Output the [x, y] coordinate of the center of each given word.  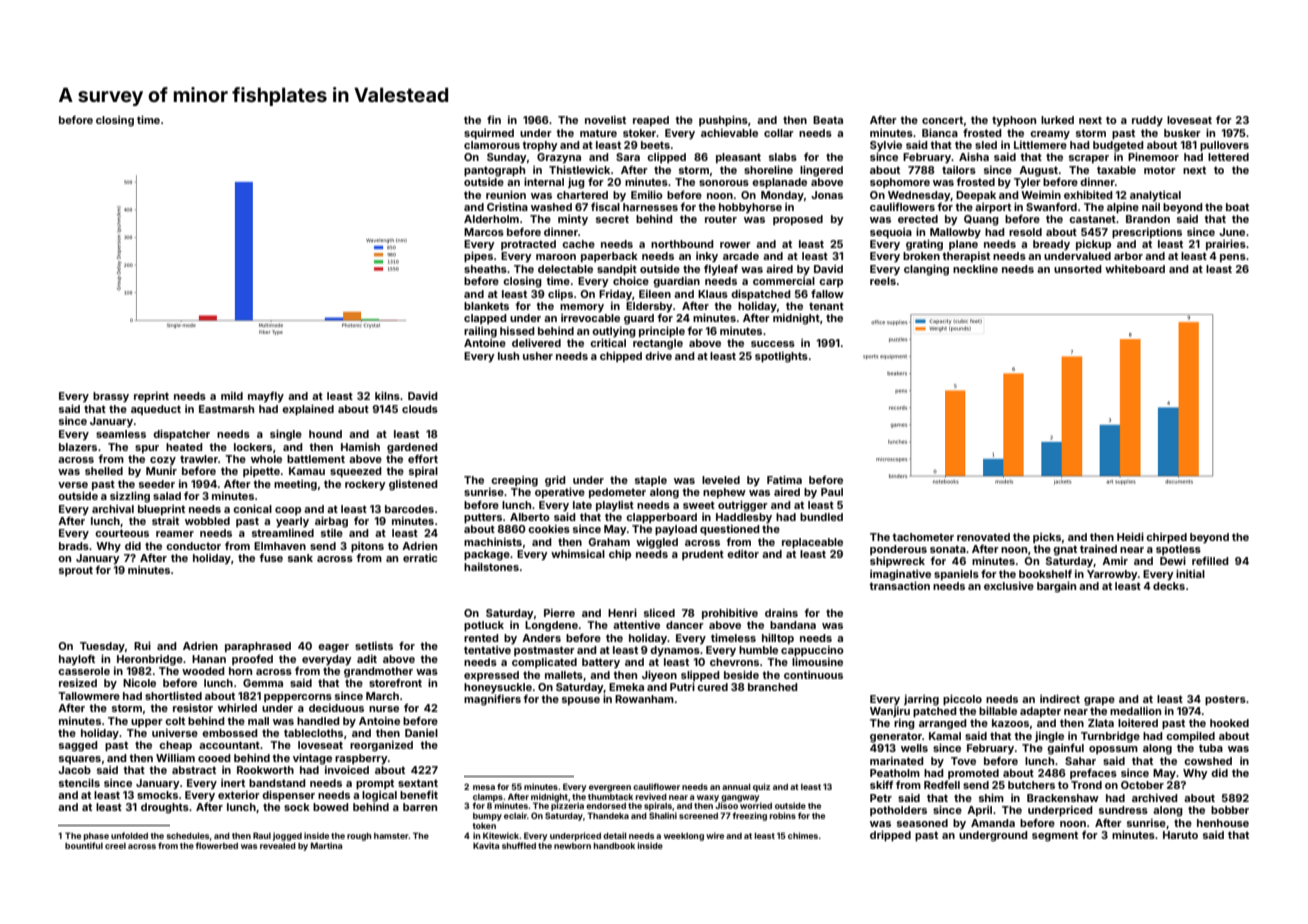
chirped [1166, 538]
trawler [199, 459]
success [773, 344]
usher [538, 356]
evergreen [610, 788]
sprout [76, 571]
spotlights [781, 357]
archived [1155, 798]
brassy [111, 397]
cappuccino [812, 651]
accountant [229, 745]
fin [494, 119]
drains [781, 613]
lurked [1057, 120]
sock [297, 807]
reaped [651, 121]
